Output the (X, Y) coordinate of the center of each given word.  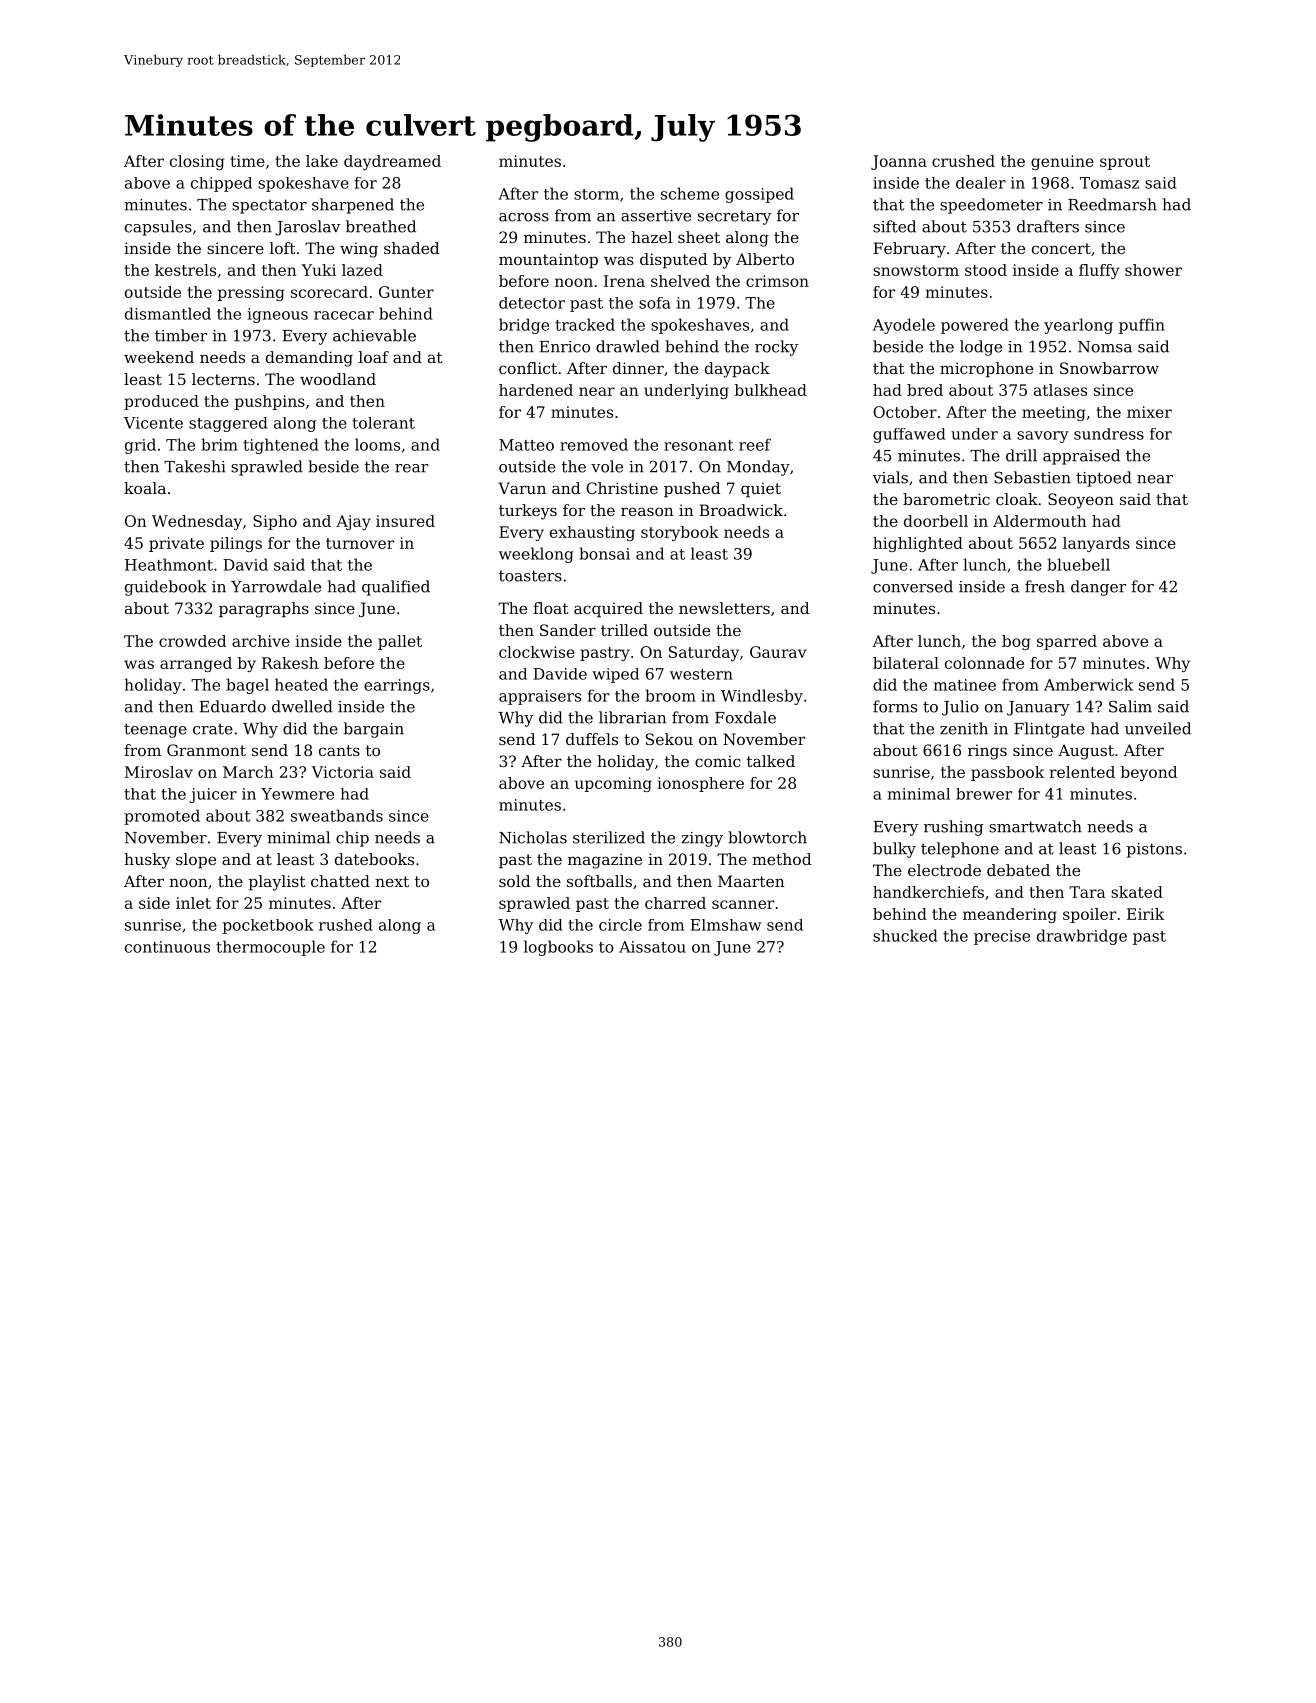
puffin (1142, 326)
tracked (585, 324)
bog (1016, 642)
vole (607, 466)
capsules (158, 228)
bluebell (1078, 564)
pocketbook (268, 926)
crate (213, 729)
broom (670, 695)
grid (140, 446)
